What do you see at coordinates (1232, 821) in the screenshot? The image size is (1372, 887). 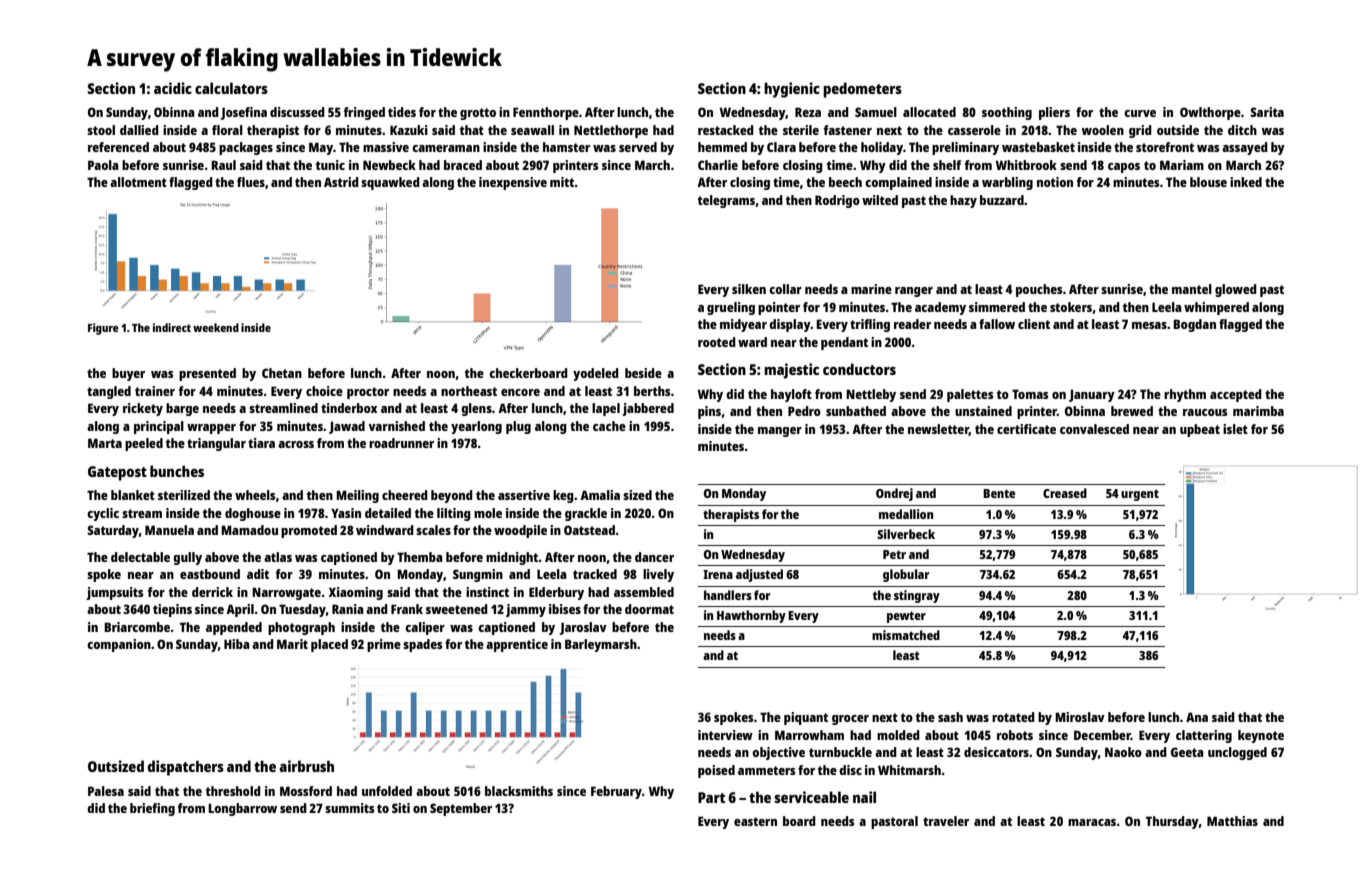 I see `Matthias` at bounding box center [1232, 821].
